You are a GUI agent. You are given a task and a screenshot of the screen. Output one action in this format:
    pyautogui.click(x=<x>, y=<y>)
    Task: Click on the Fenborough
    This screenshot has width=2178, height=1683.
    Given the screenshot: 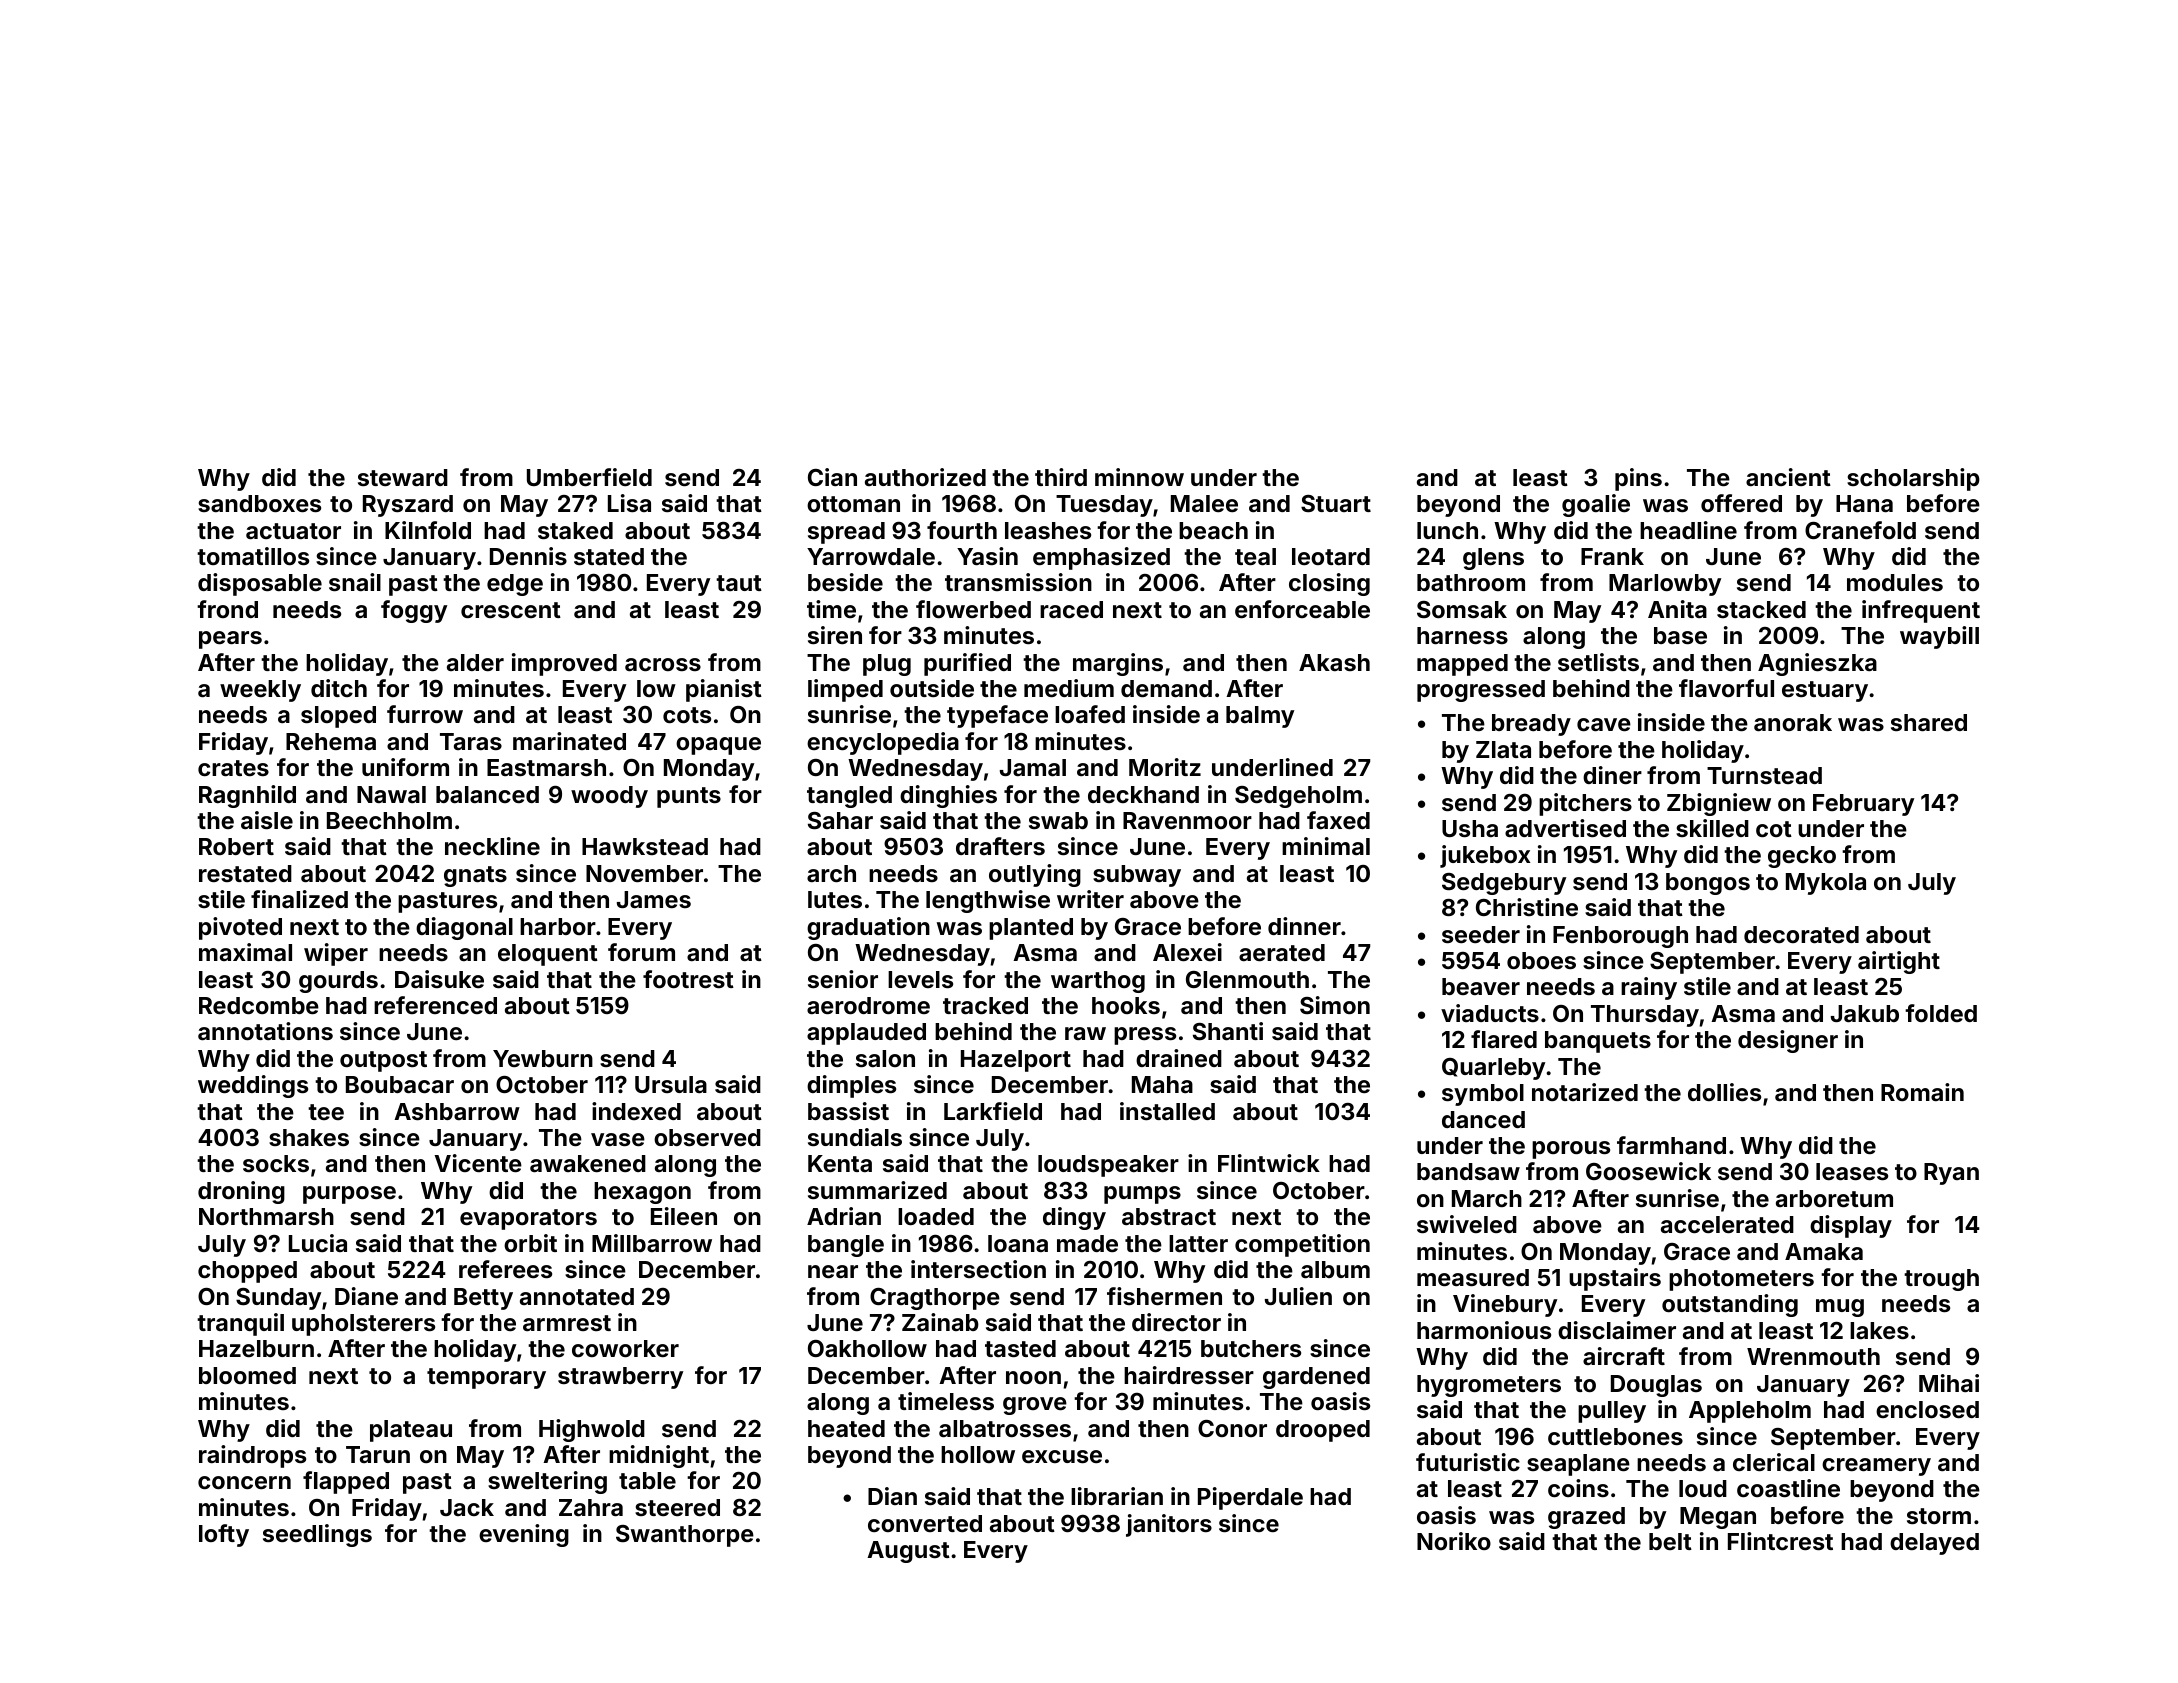 What is the action you would take?
    pyautogui.click(x=1620, y=937)
